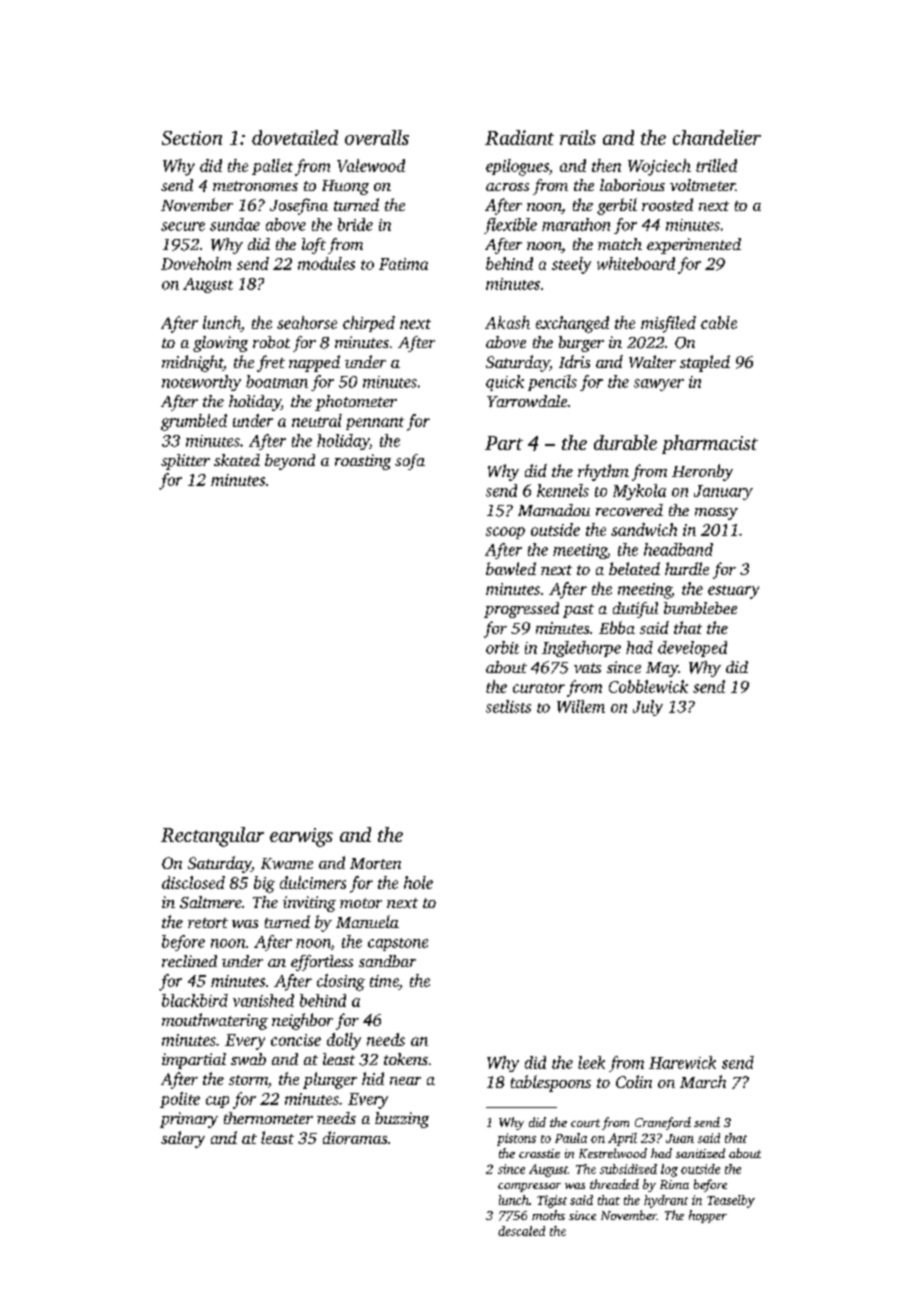 Image resolution: width=924 pixels, height=1311 pixels. Describe the element at coordinates (682, 1062) in the document. I see `Harewick` at that location.
